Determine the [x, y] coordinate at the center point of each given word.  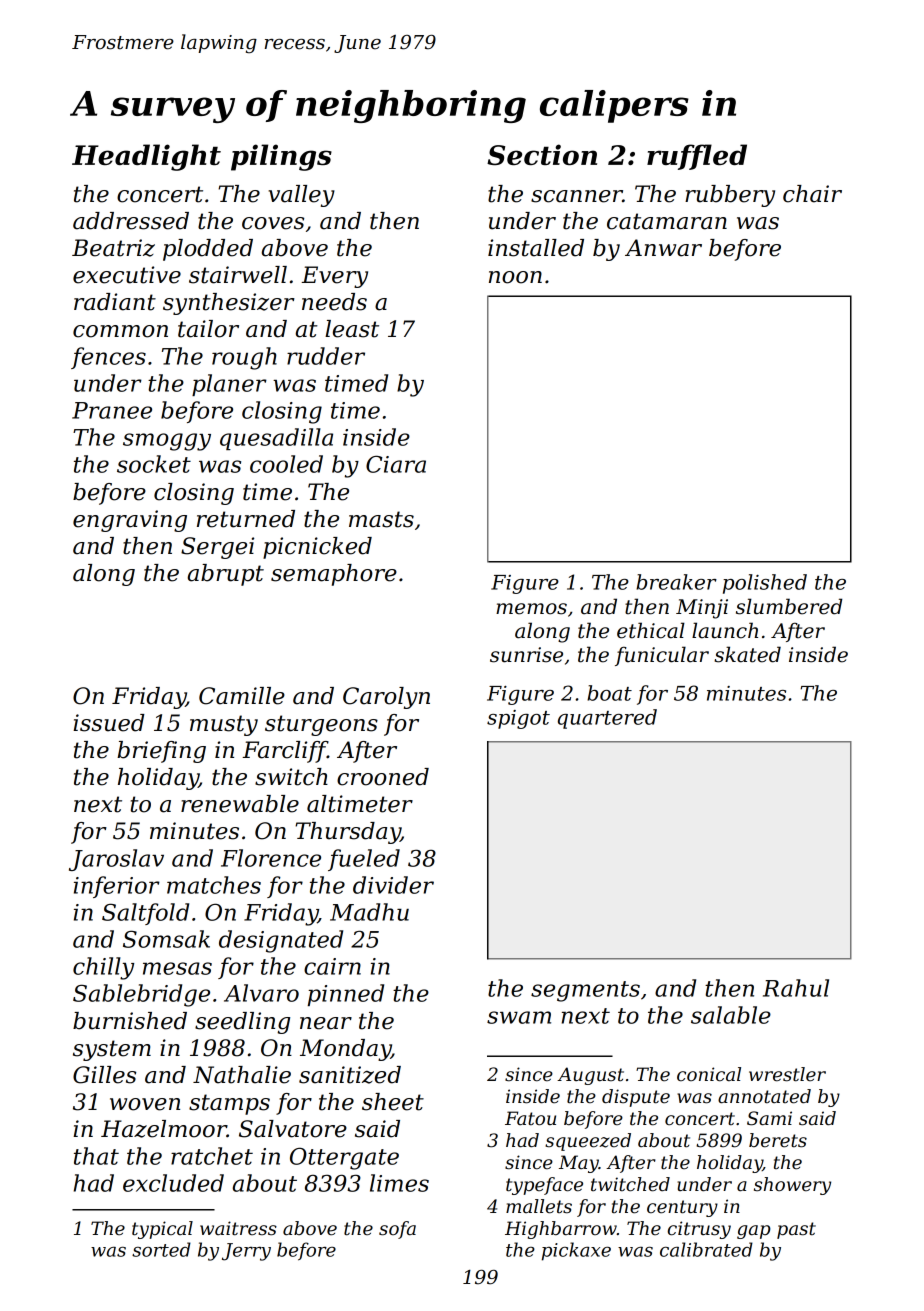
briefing [161, 752]
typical [162, 1230]
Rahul [796, 988]
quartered [607, 719]
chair [812, 194]
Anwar [663, 248]
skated [747, 654]
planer [229, 385]
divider [393, 885]
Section [542, 154]
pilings [281, 157]
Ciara [396, 464]
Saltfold [145, 914]
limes [399, 1183]
